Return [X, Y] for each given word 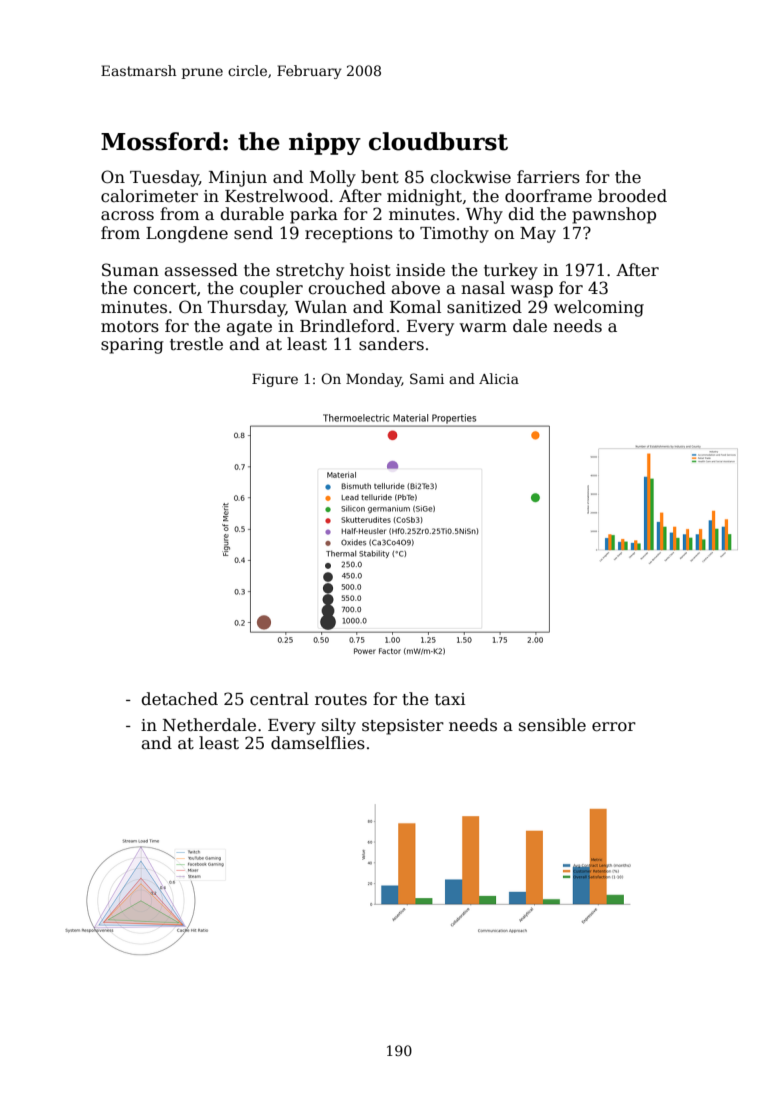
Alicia [499, 378]
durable [252, 214]
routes [341, 700]
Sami [427, 378]
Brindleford [347, 326]
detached [179, 699]
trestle [196, 344]
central [279, 699]
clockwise [470, 177]
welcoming [599, 308]
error [614, 727]
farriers [548, 177]
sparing [132, 346]
